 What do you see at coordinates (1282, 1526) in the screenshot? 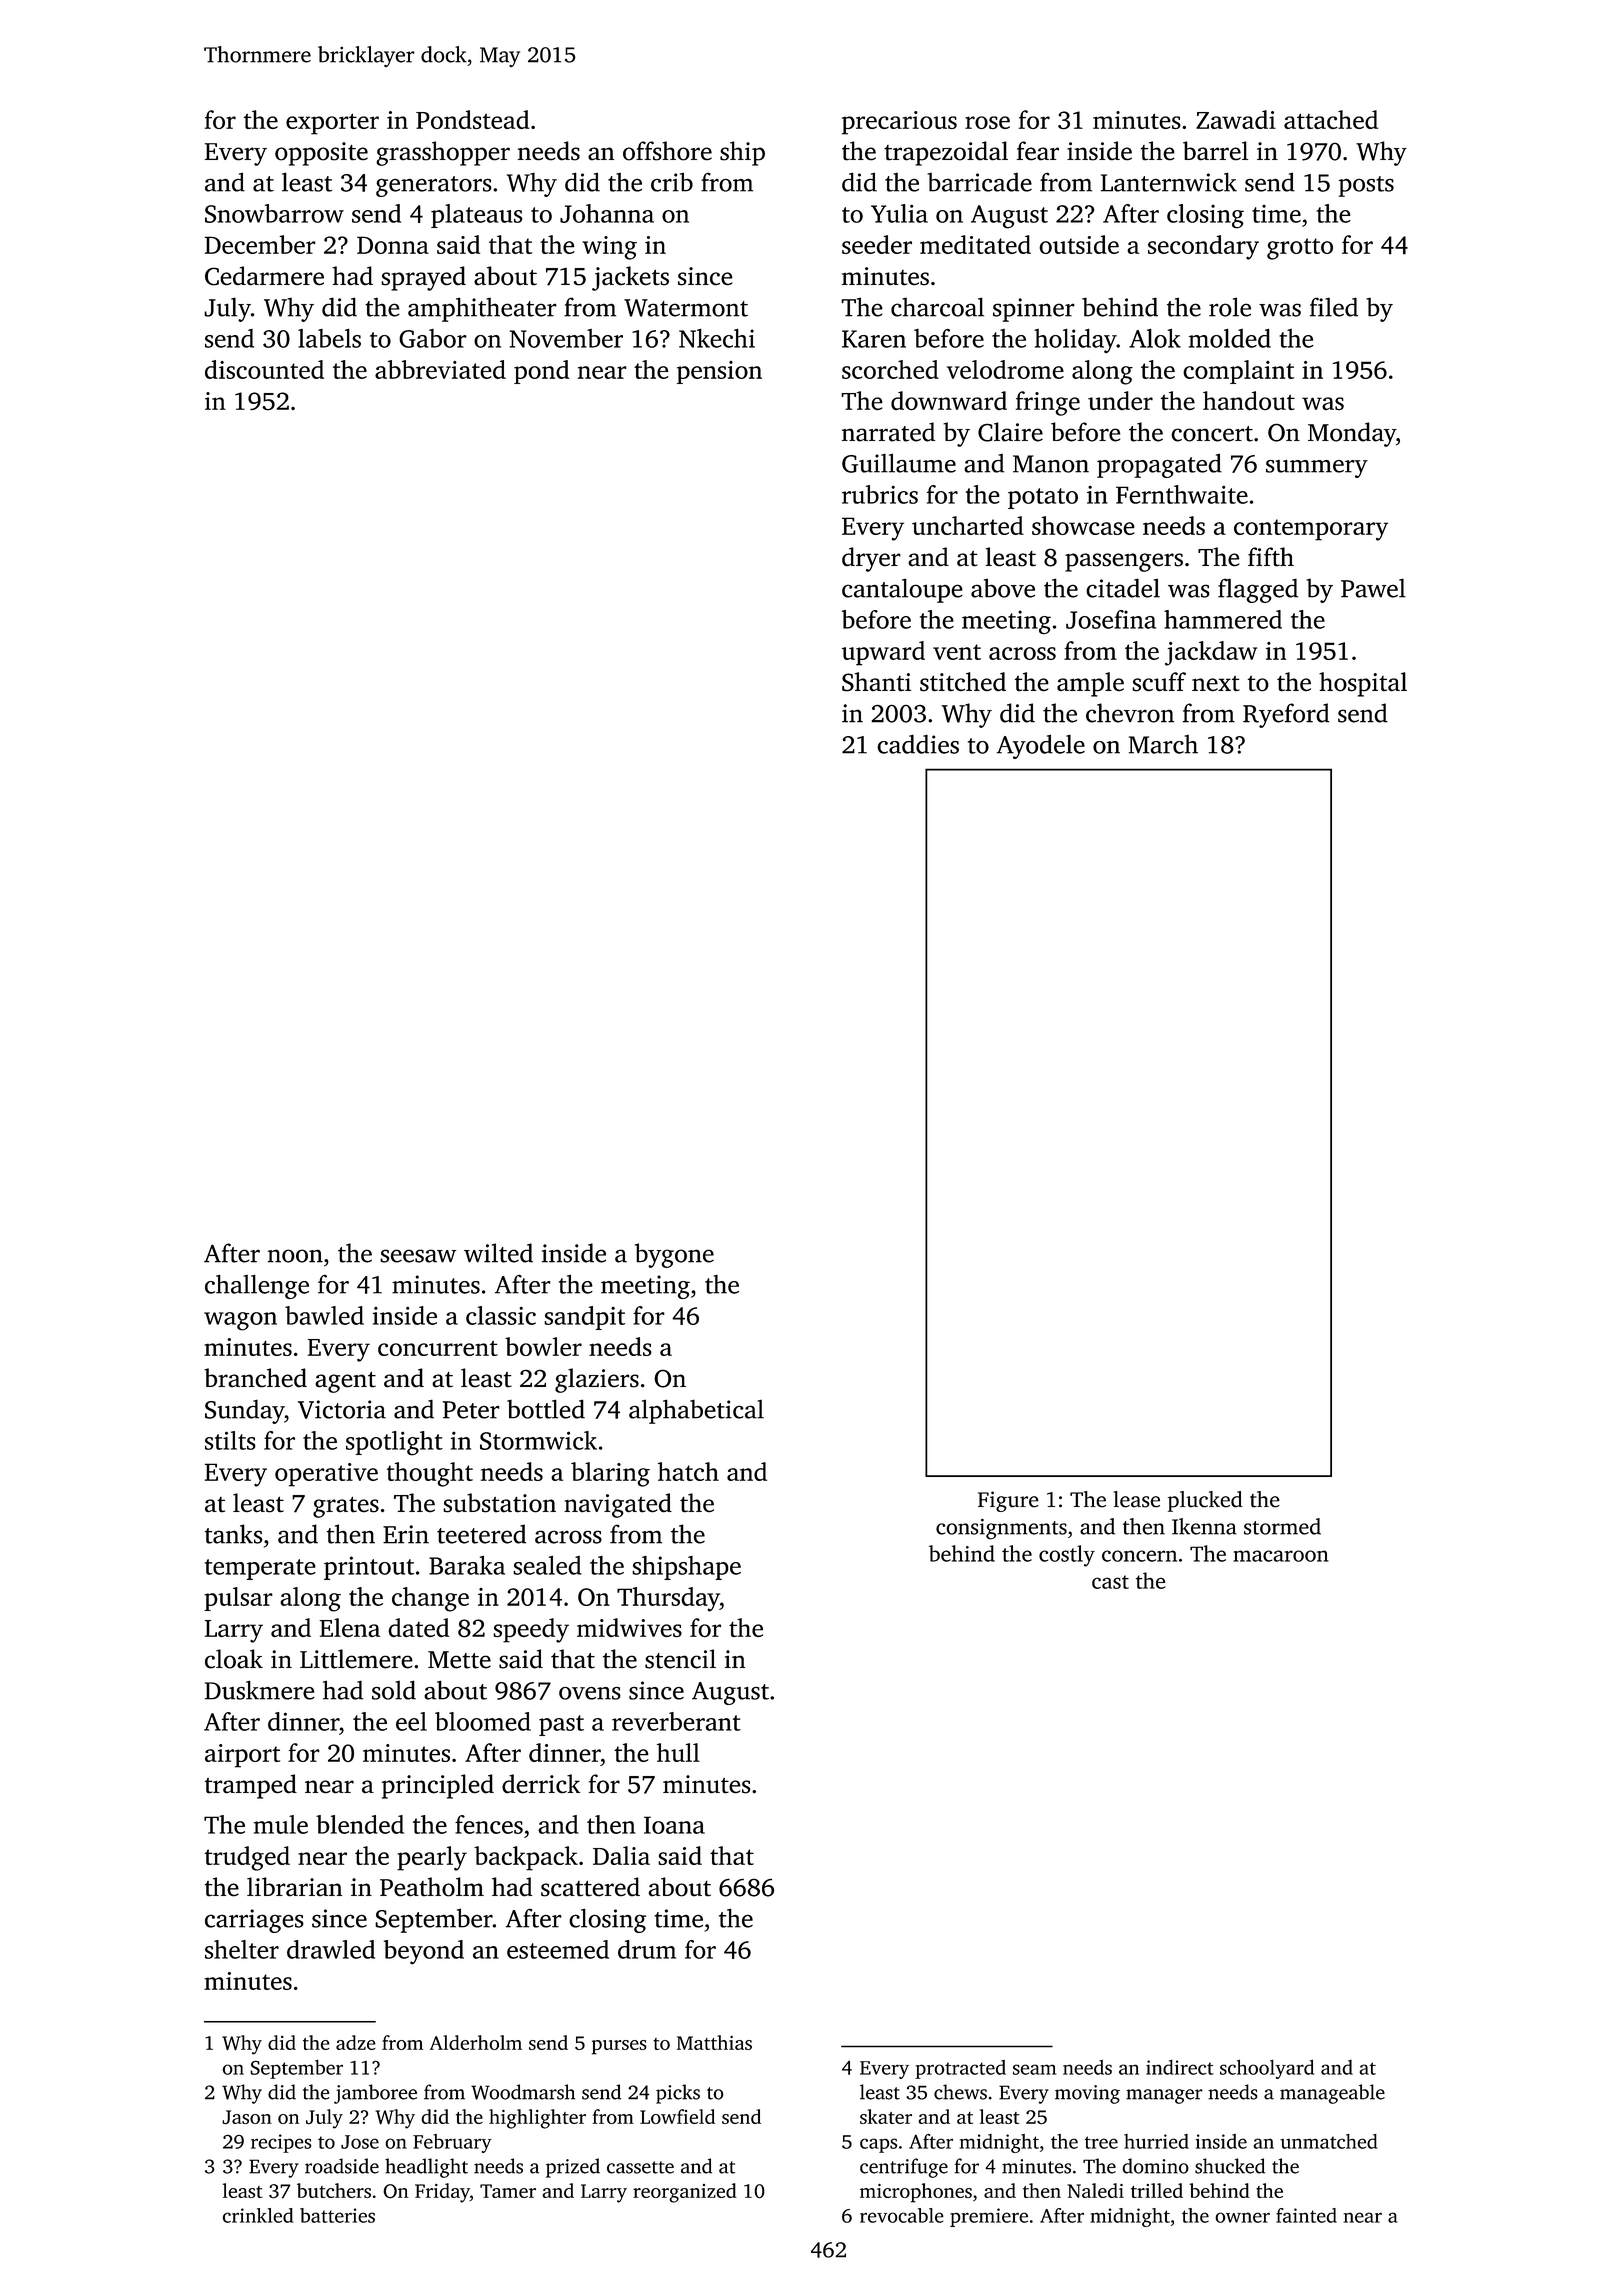
I see `stormed` at bounding box center [1282, 1526].
